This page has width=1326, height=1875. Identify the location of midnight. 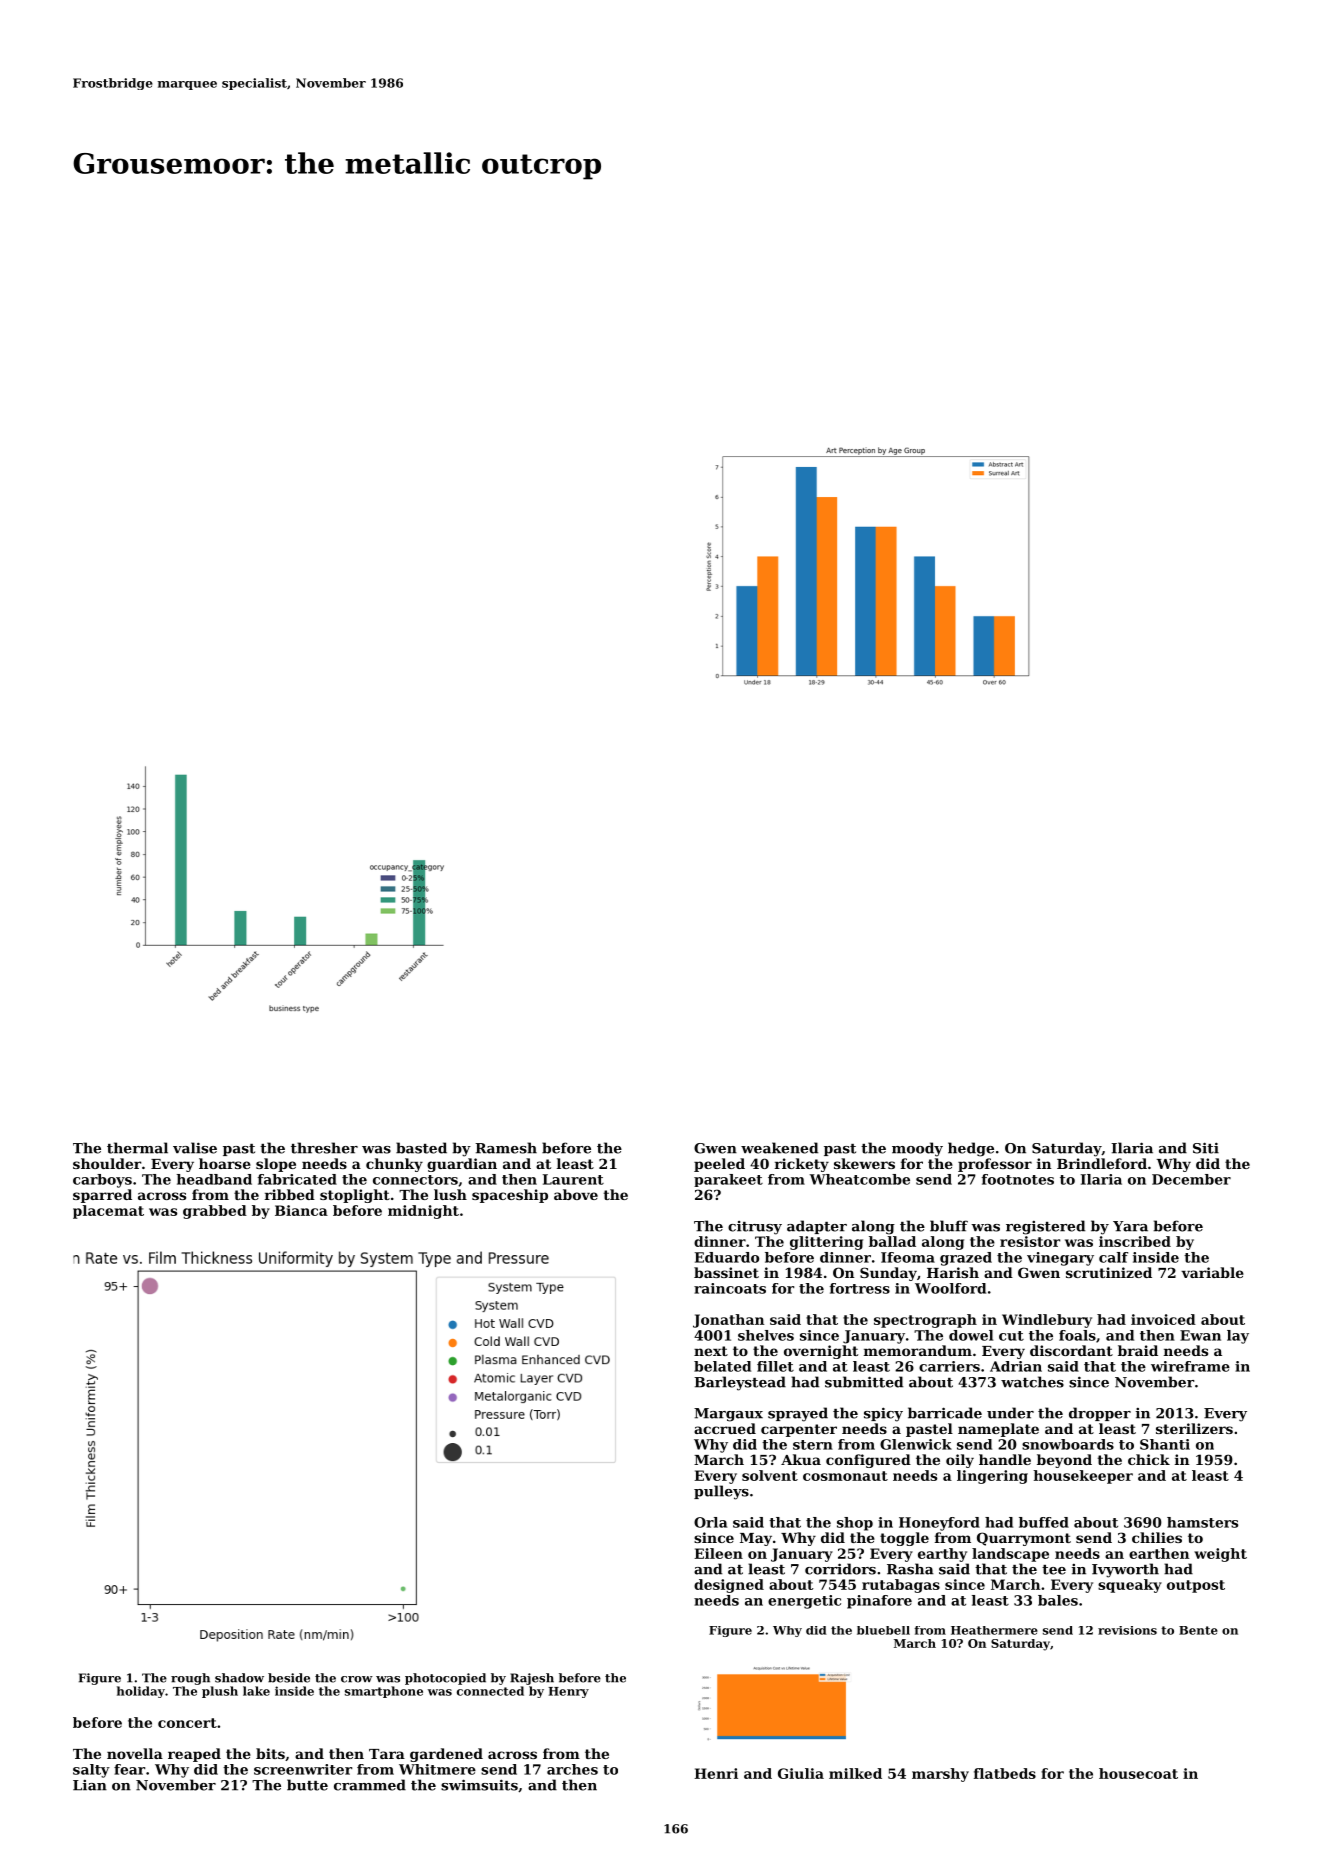
(423, 1212).
